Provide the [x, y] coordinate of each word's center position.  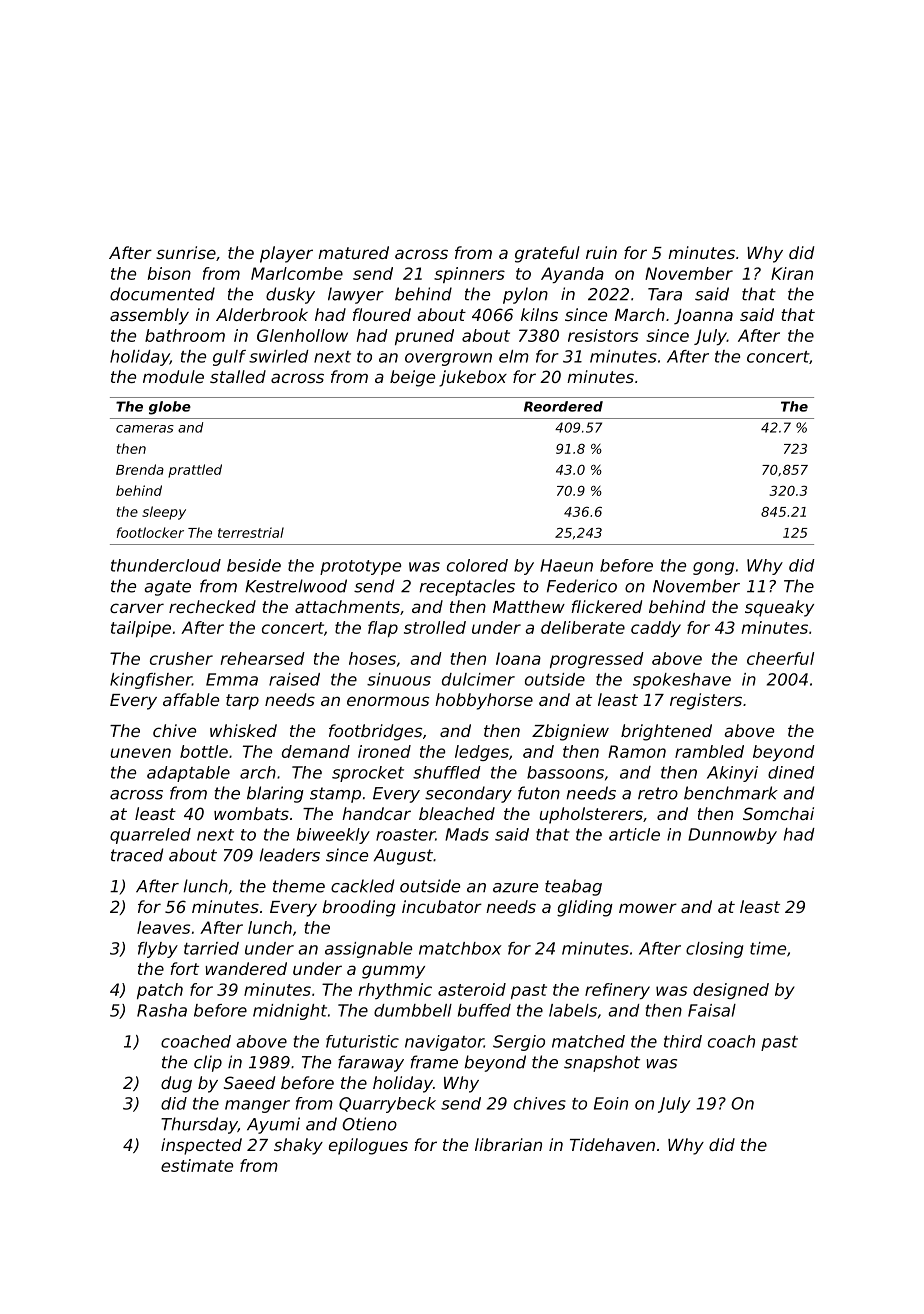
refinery [617, 991]
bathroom [185, 335]
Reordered [563, 406]
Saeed [249, 1082]
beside [254, 565]
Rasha [162, 1010]
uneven [140, 753]
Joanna [703, 317]
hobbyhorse [484, 701]
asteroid [472, 989]
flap [383, 629]
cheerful [780, 658]
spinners [469, 275]
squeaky [779, 608]
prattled [195, 471]
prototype [360, 567]
